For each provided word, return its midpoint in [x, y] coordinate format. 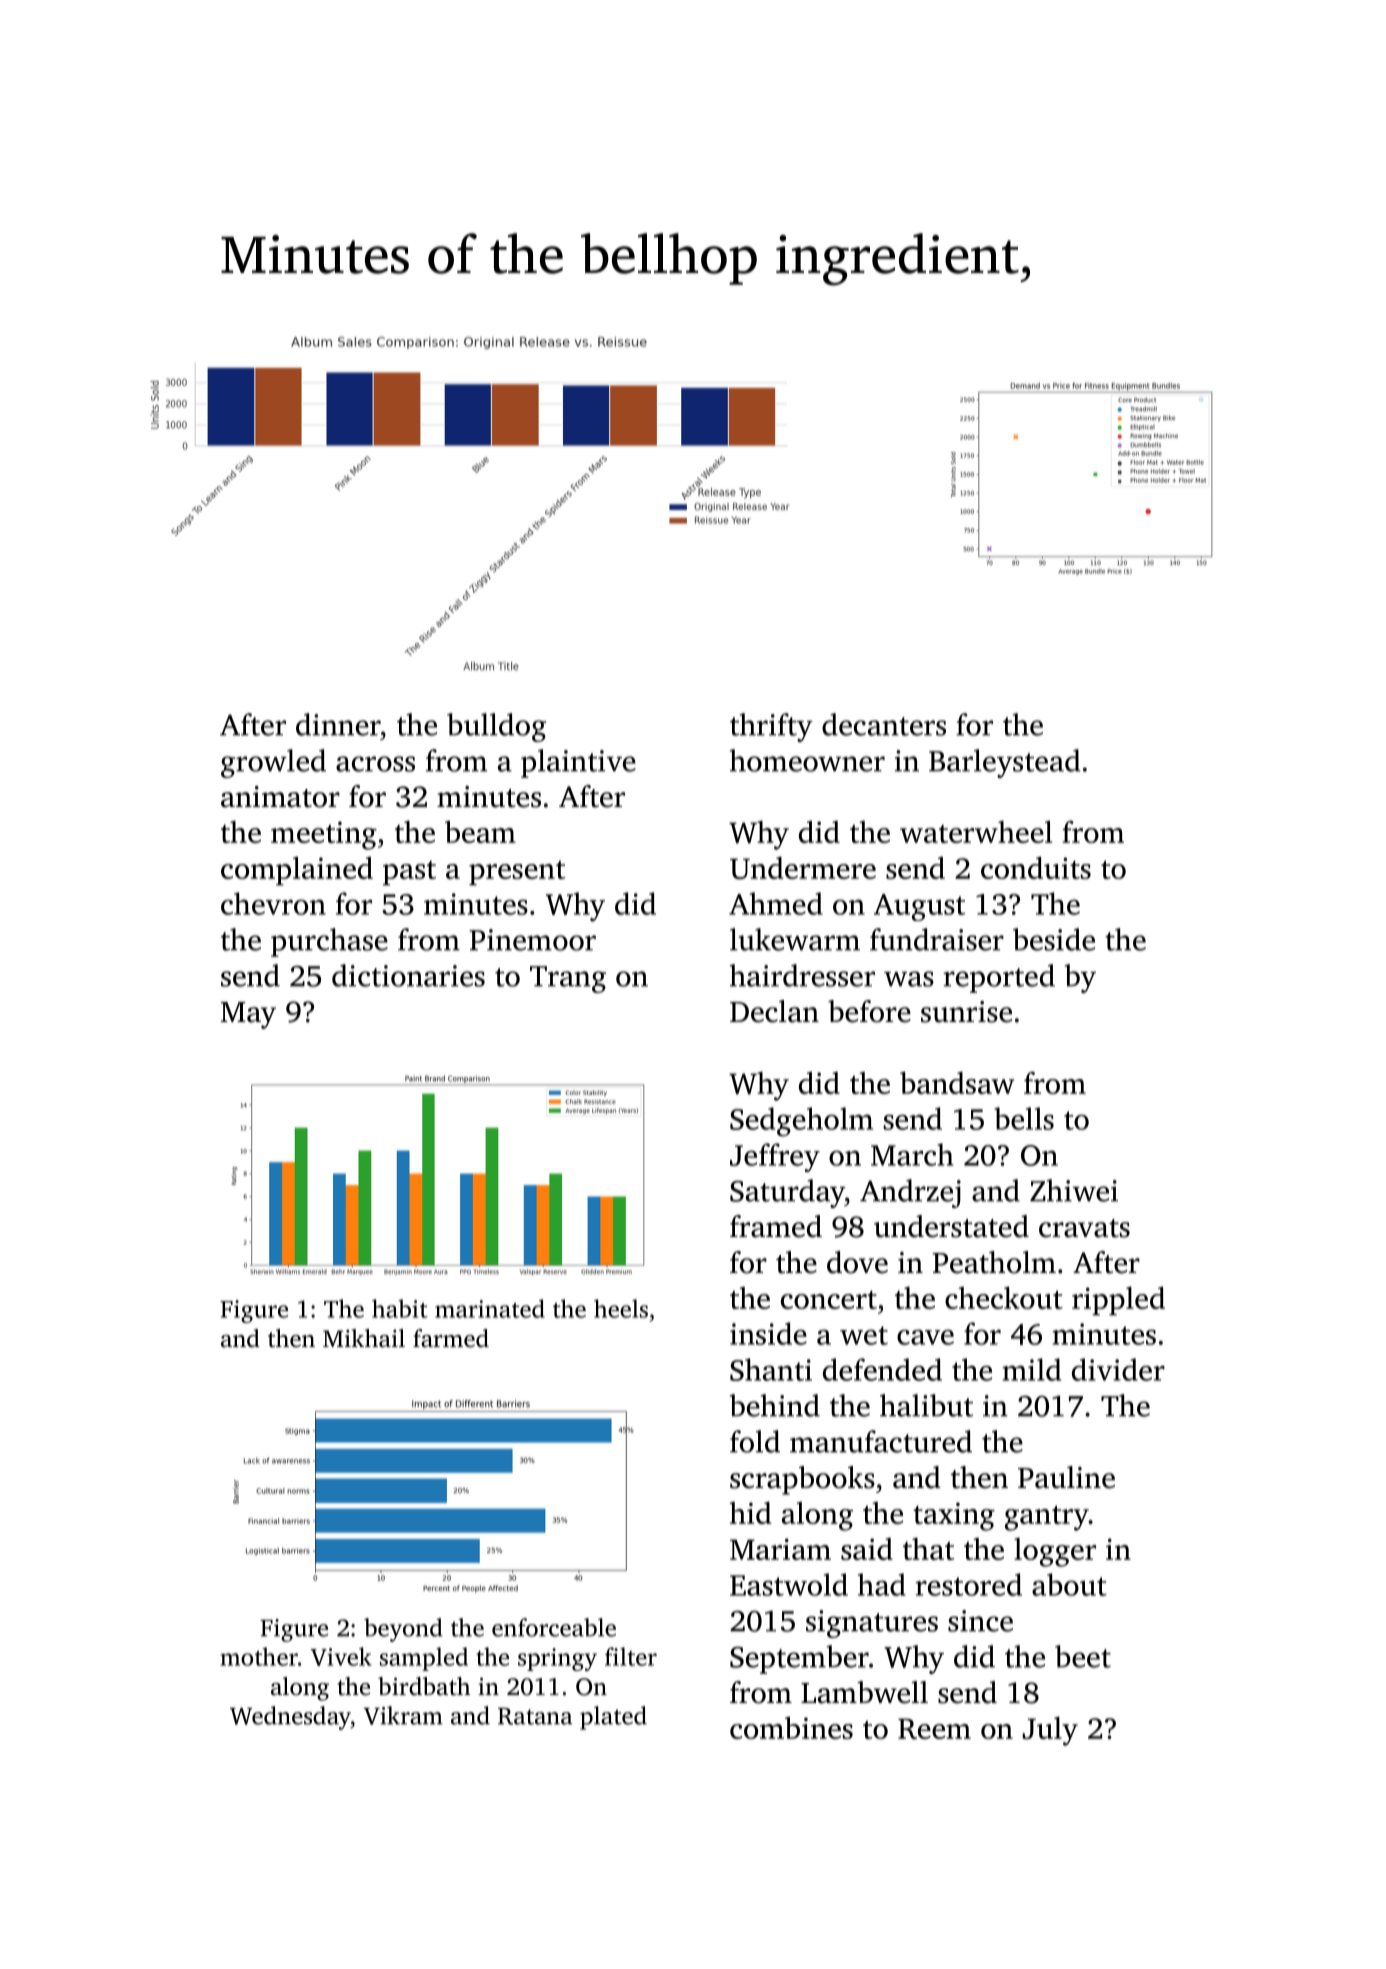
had [882, 1584]
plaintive [578, 763]
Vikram [403, 1715]
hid [750, 1512]
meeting [324, 835]
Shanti [771, 1369]
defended [882, 1369]
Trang [568, 979]
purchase [329, 942]
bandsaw [957, 1082]
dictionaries [408, 975]
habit [400, 1308]
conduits [1036, 867]
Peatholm [994, 1262]
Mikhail [364, 1338]
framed [776, 1226]
